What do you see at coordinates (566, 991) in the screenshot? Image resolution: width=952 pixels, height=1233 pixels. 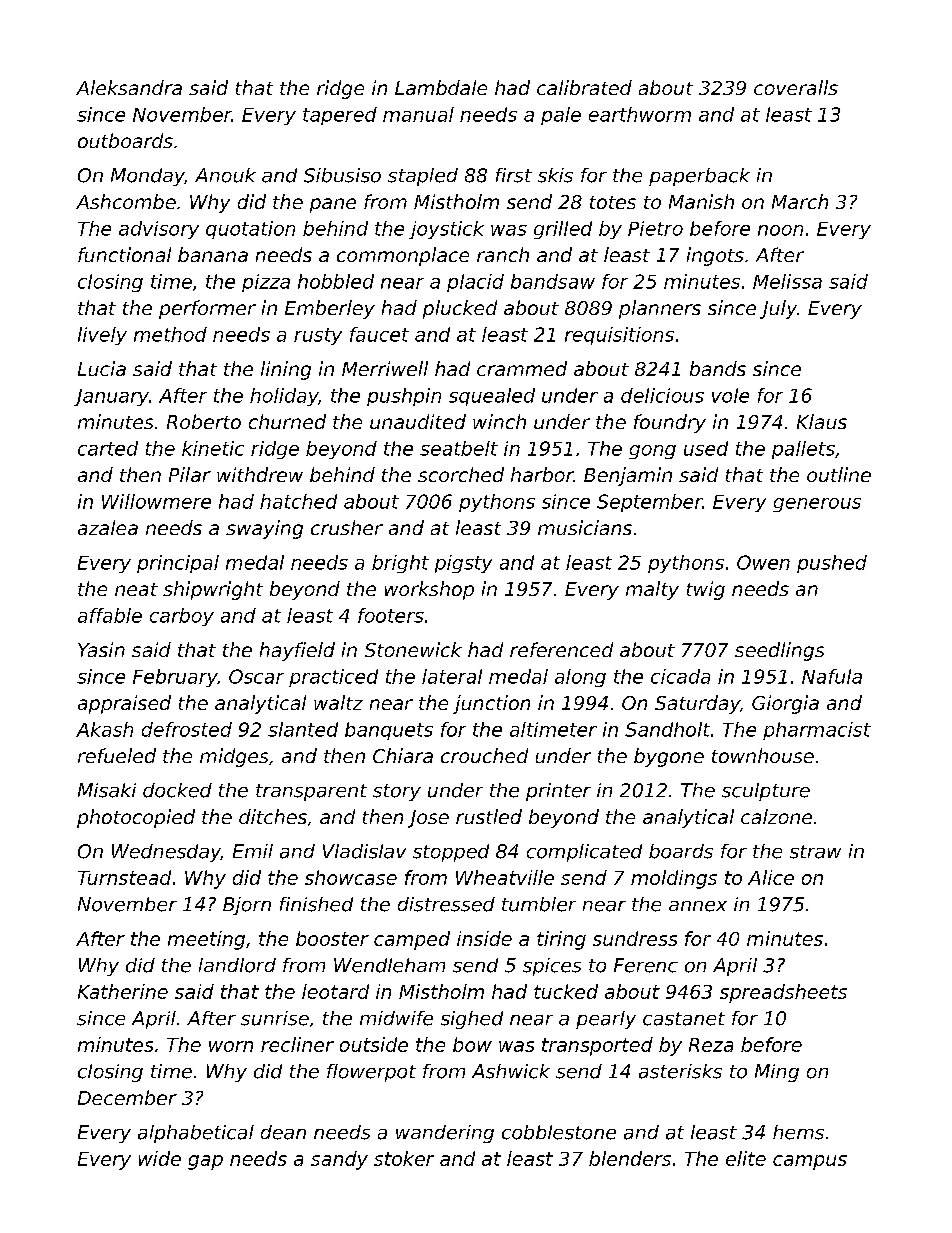 I see `tucked` at bounding box center [566, 991].
